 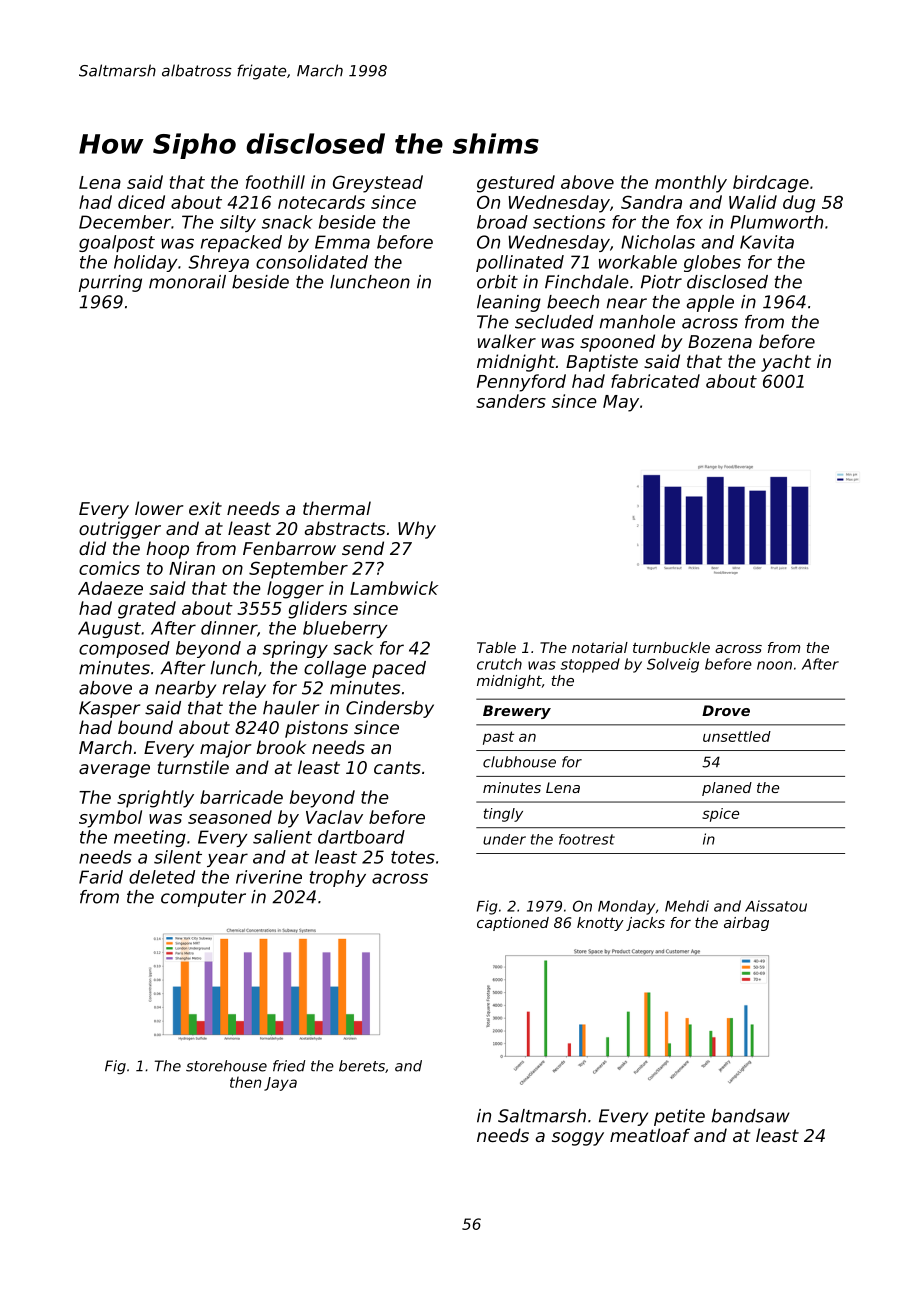 What do you see at coordinates (771, 184) in the page?
I see `birdcage` at bounding box center [771, 184].
